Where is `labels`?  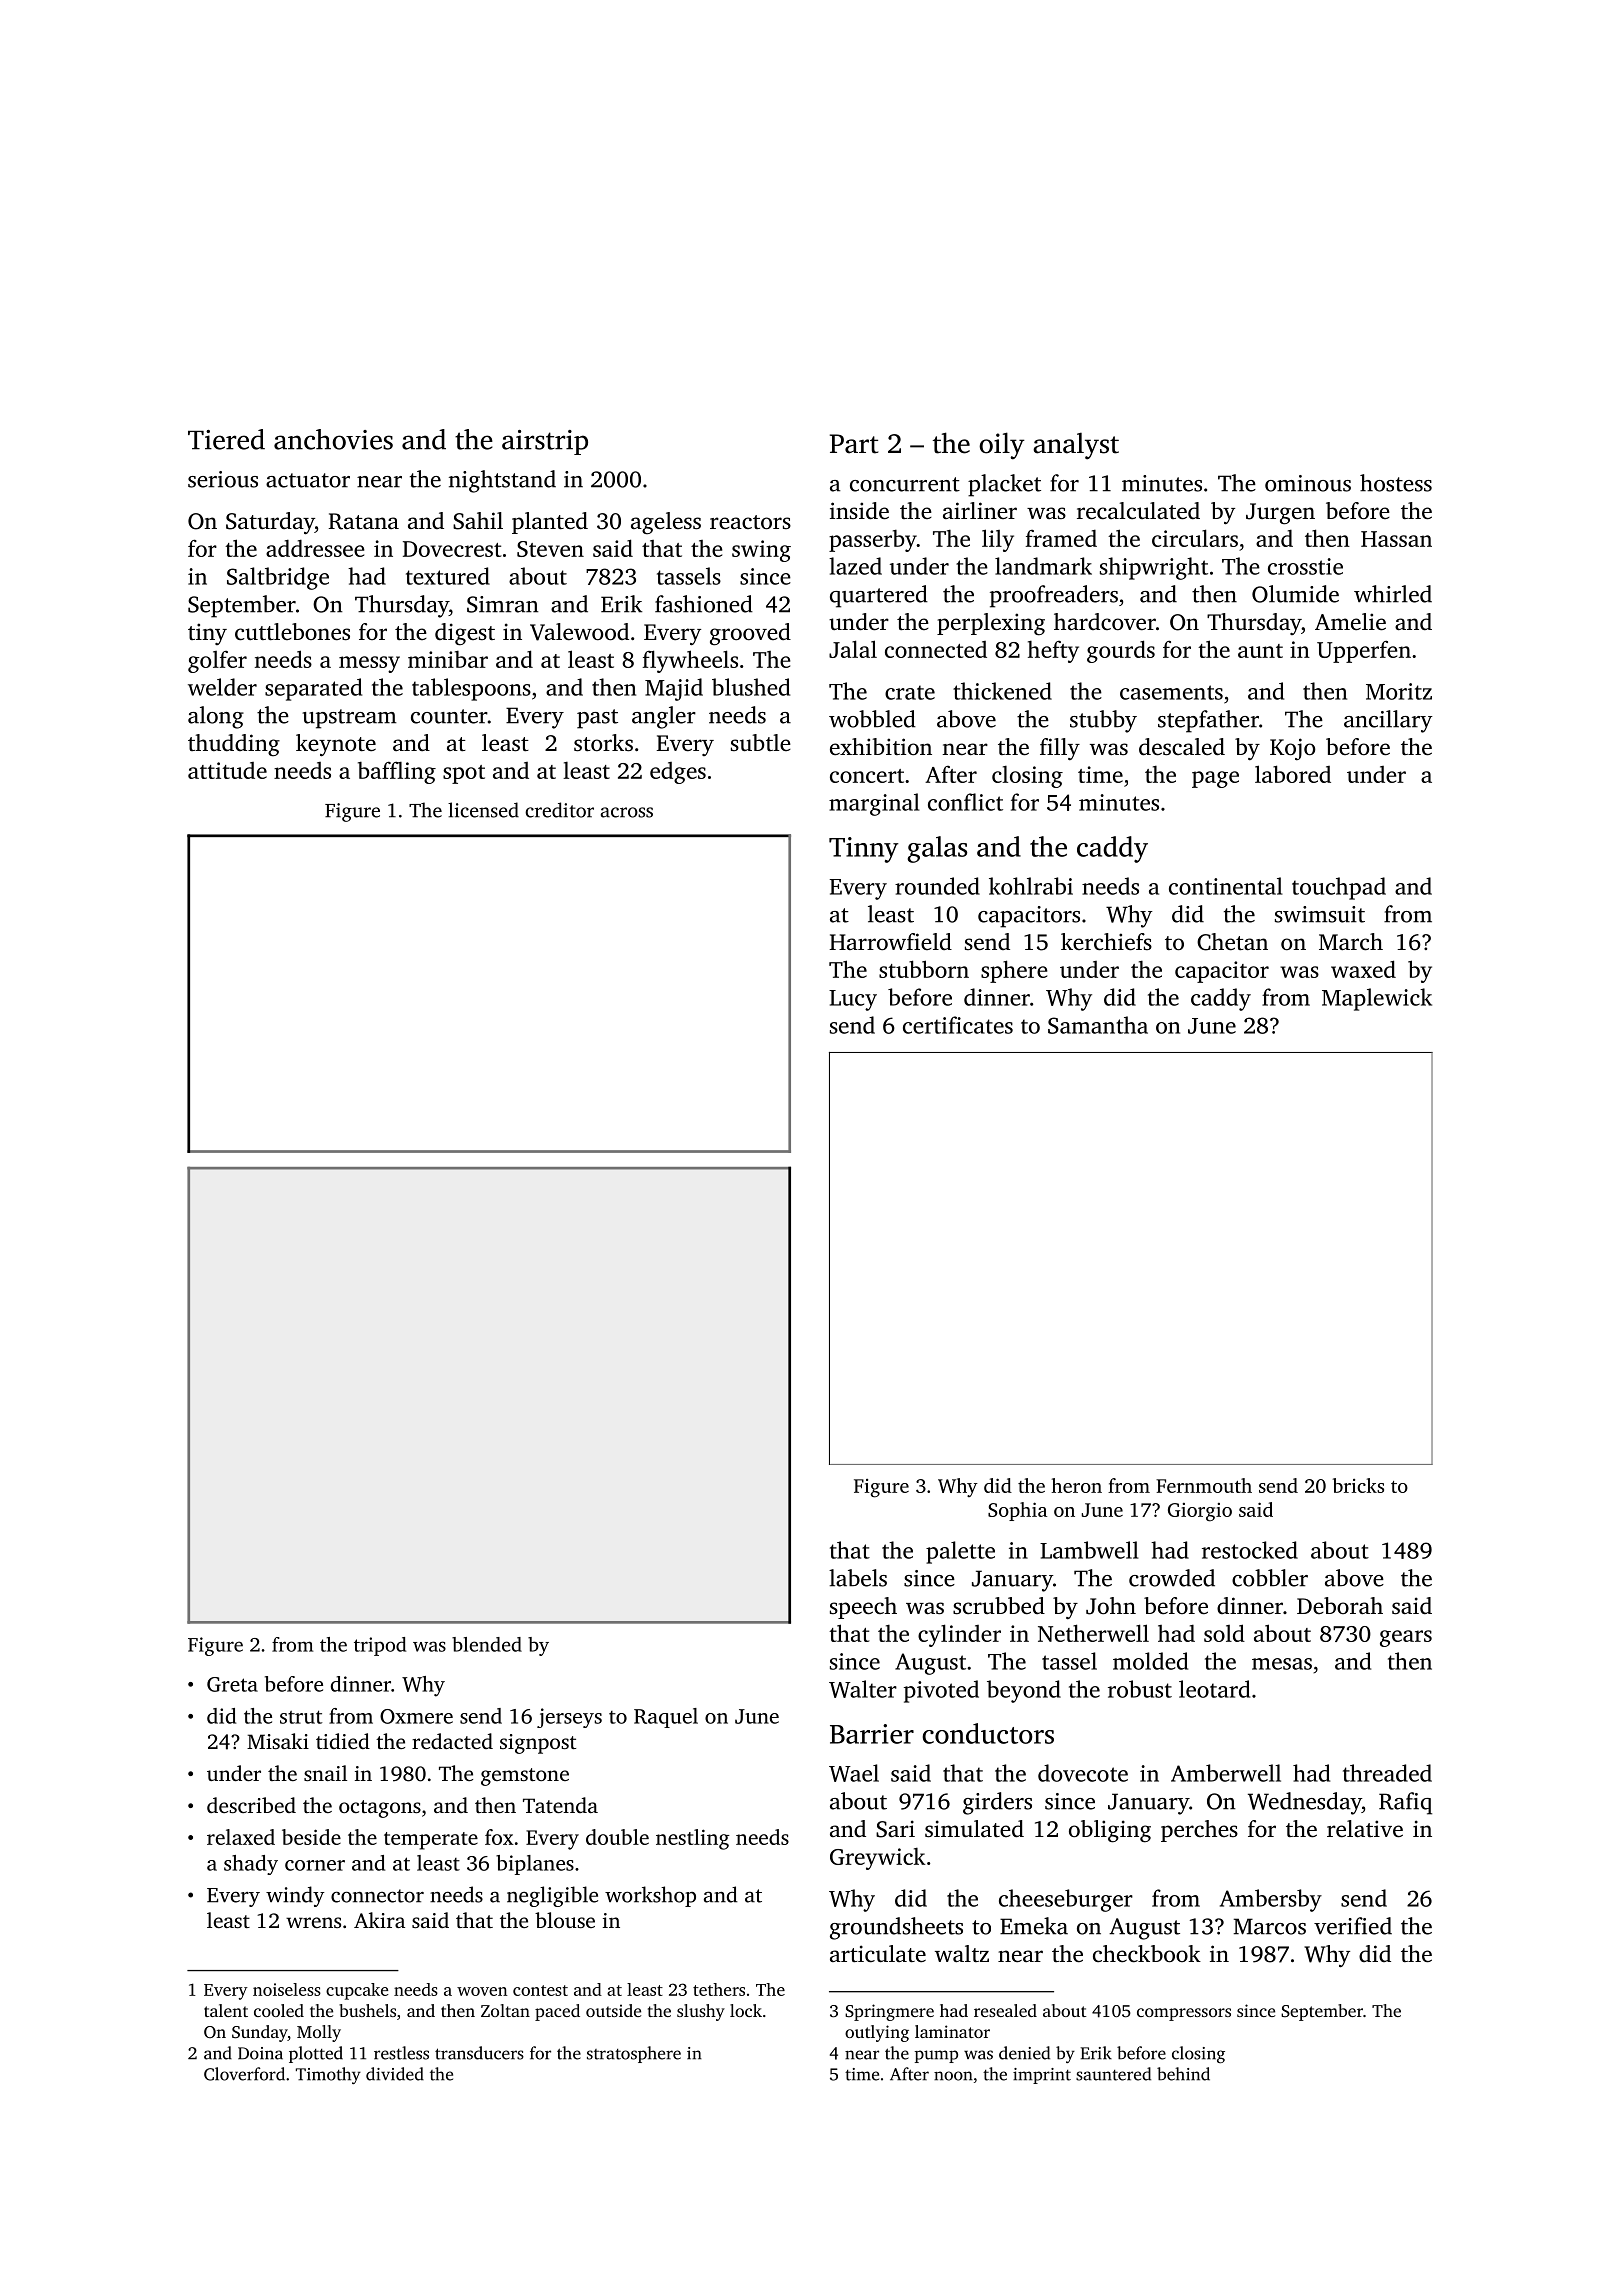
labels is located at coordinates (858, 1578).
